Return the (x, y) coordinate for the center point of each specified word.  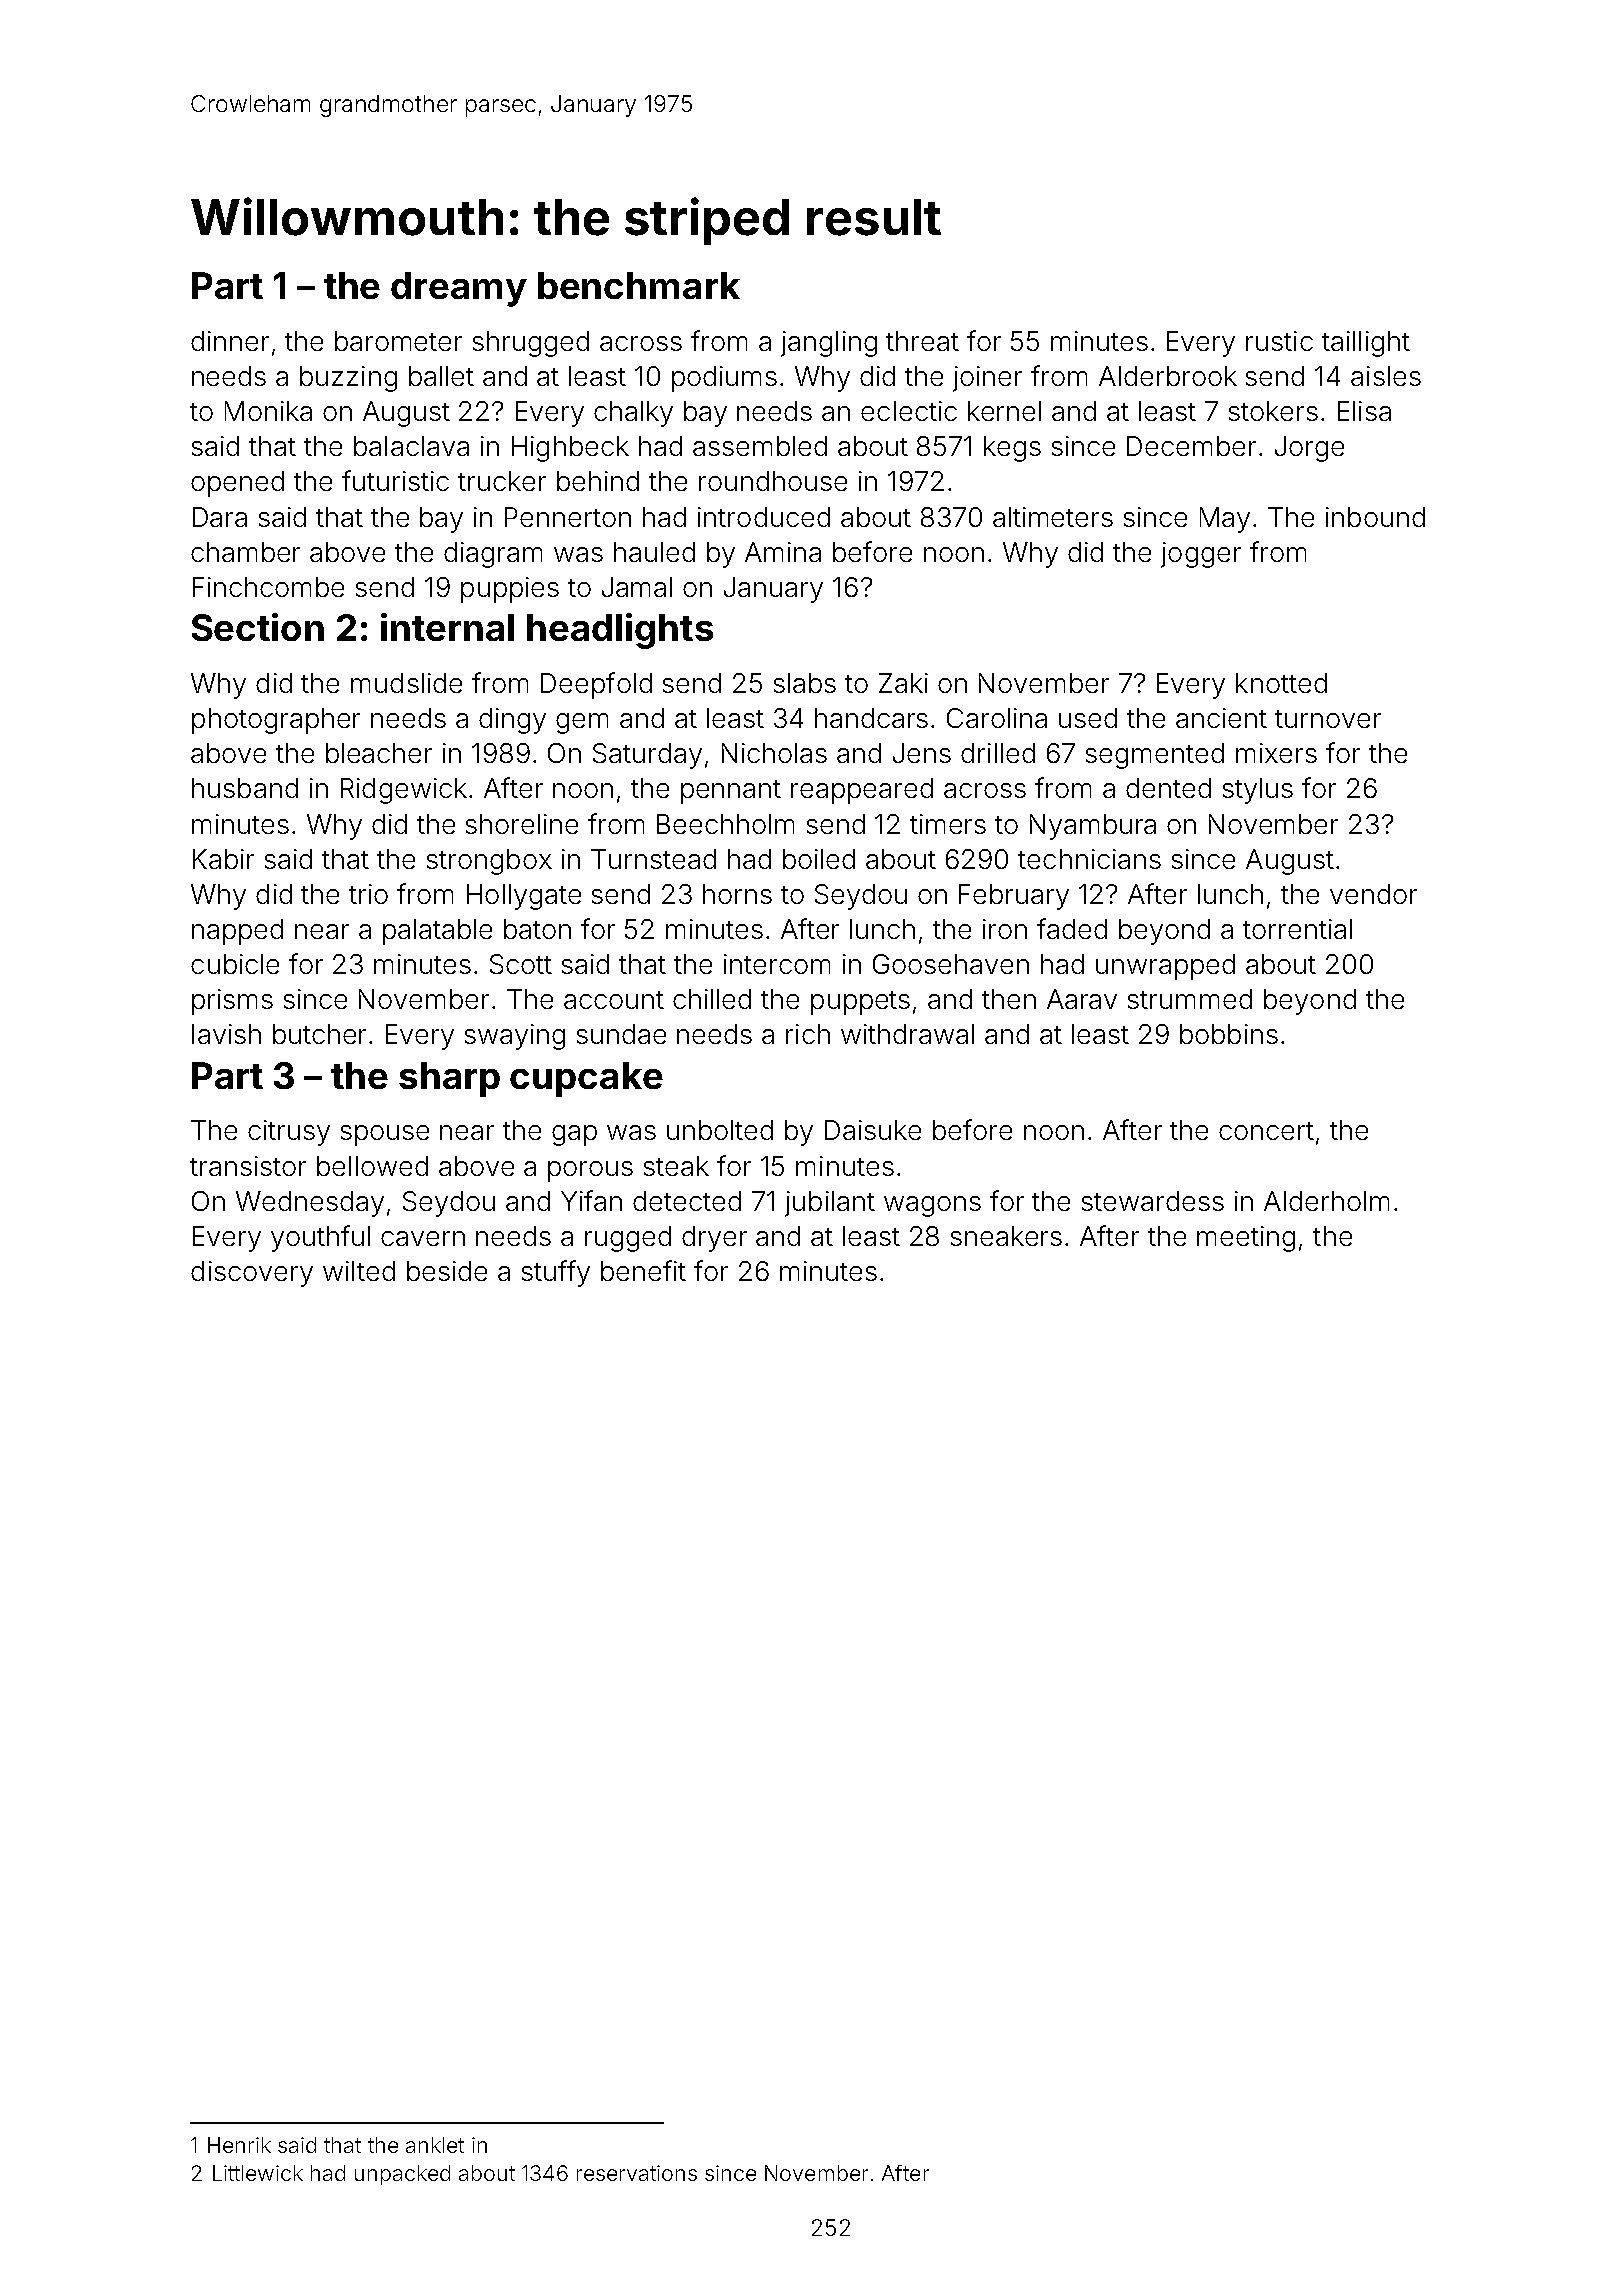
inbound (1375, 517)
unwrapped (1165, 967)
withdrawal (907, 1034)
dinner (230, 341)
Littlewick (258, 2173)
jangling (829, 344)
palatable (437, 932)
